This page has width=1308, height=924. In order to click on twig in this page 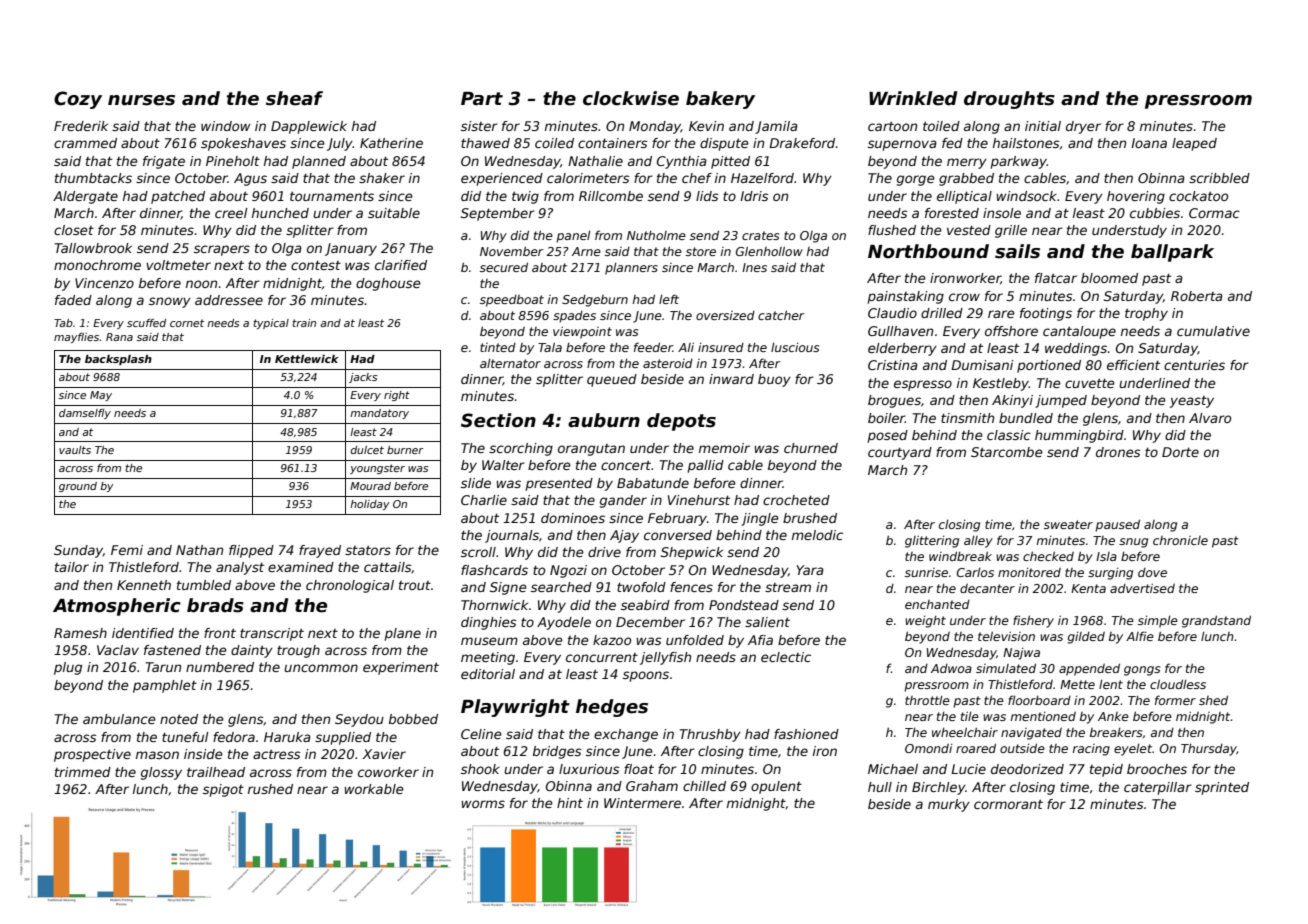, I will do `click(525, 197)`.
